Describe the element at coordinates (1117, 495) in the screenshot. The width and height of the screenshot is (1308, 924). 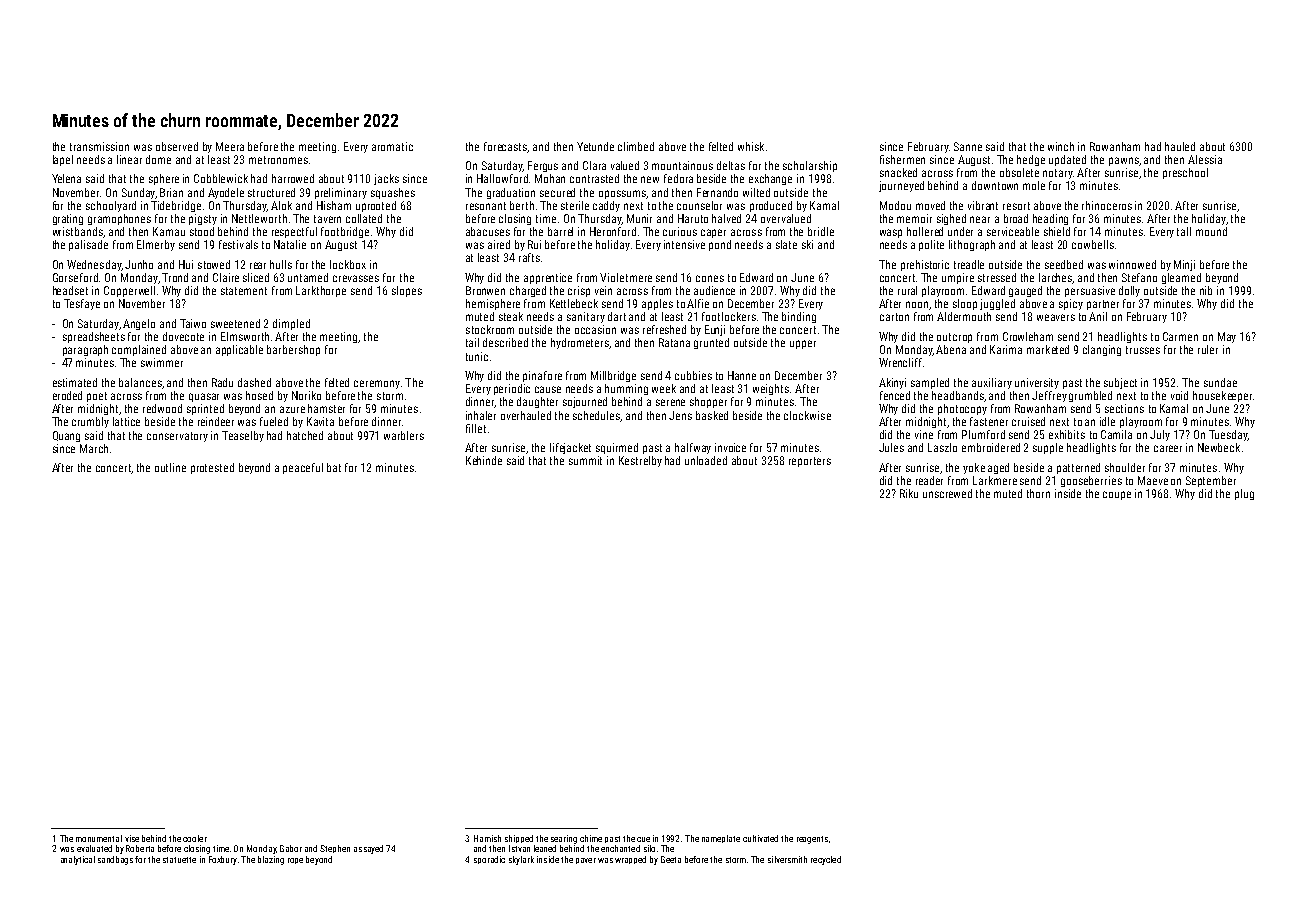
I see `coupe` at that location.
